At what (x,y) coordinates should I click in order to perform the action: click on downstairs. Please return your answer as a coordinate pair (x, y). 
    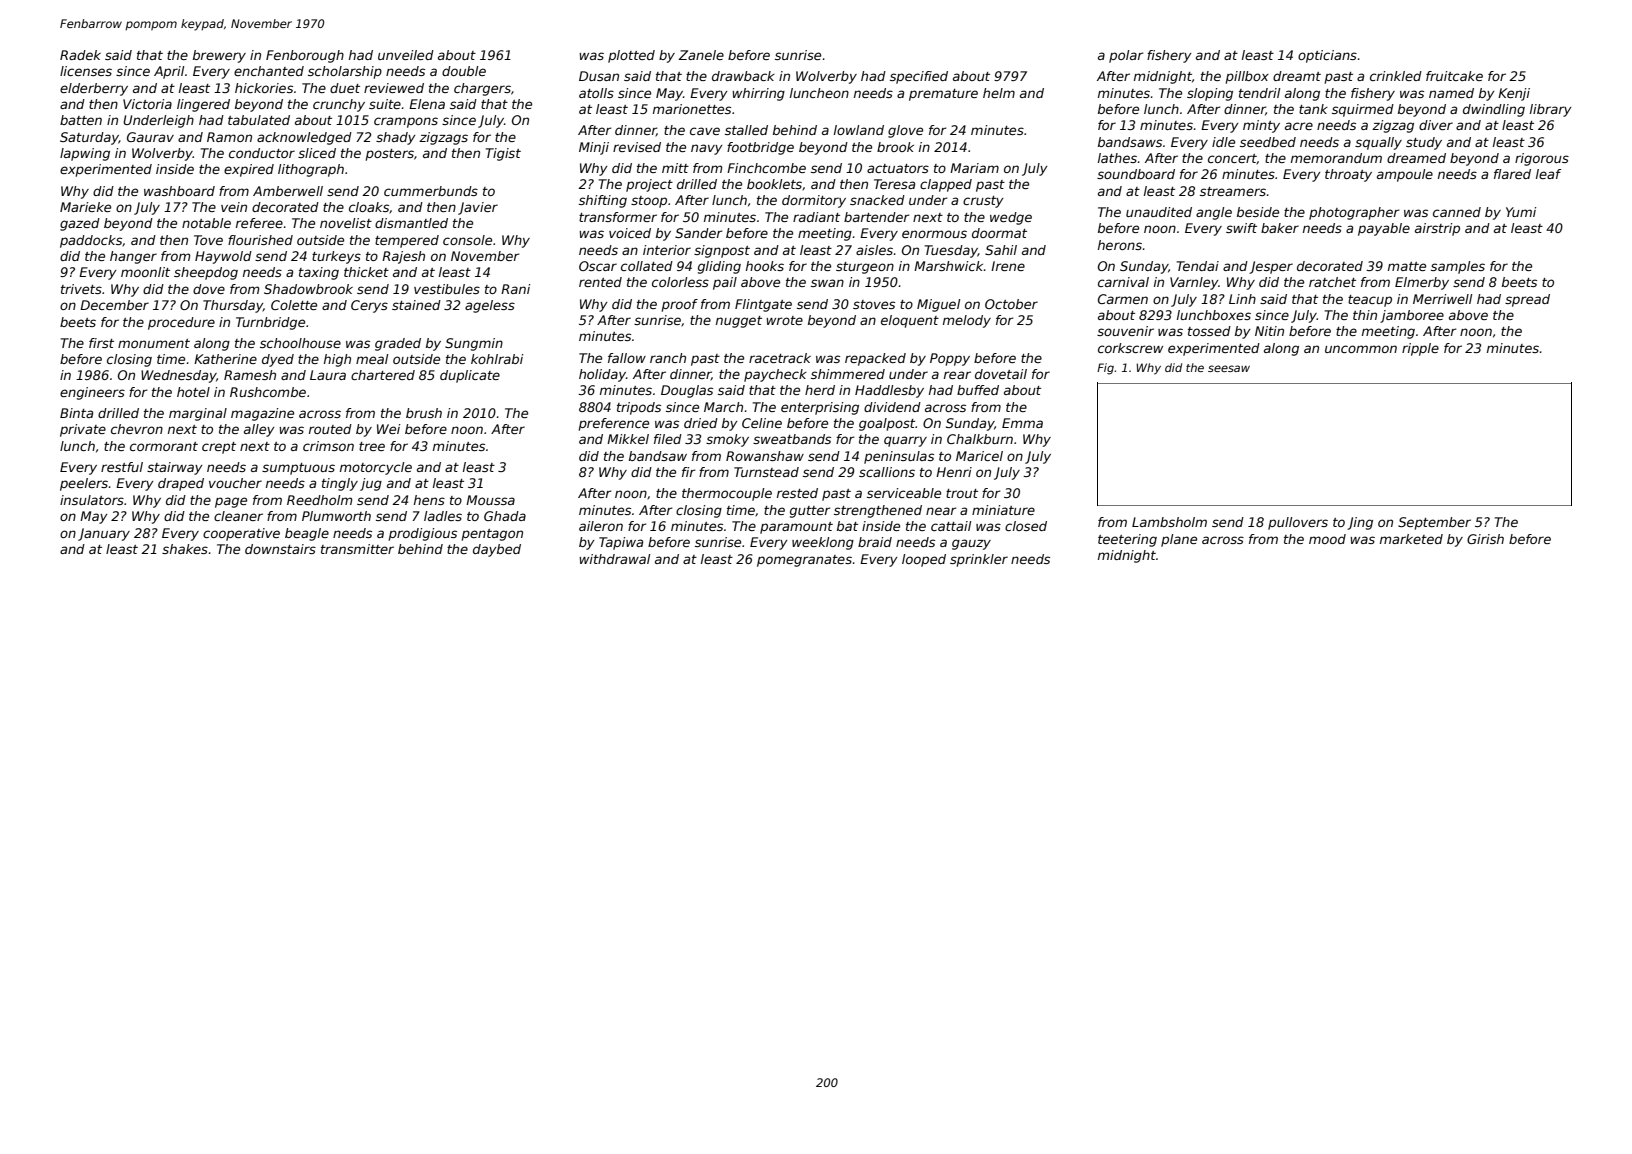
    Looking at the image, I should click on (280, 549).
